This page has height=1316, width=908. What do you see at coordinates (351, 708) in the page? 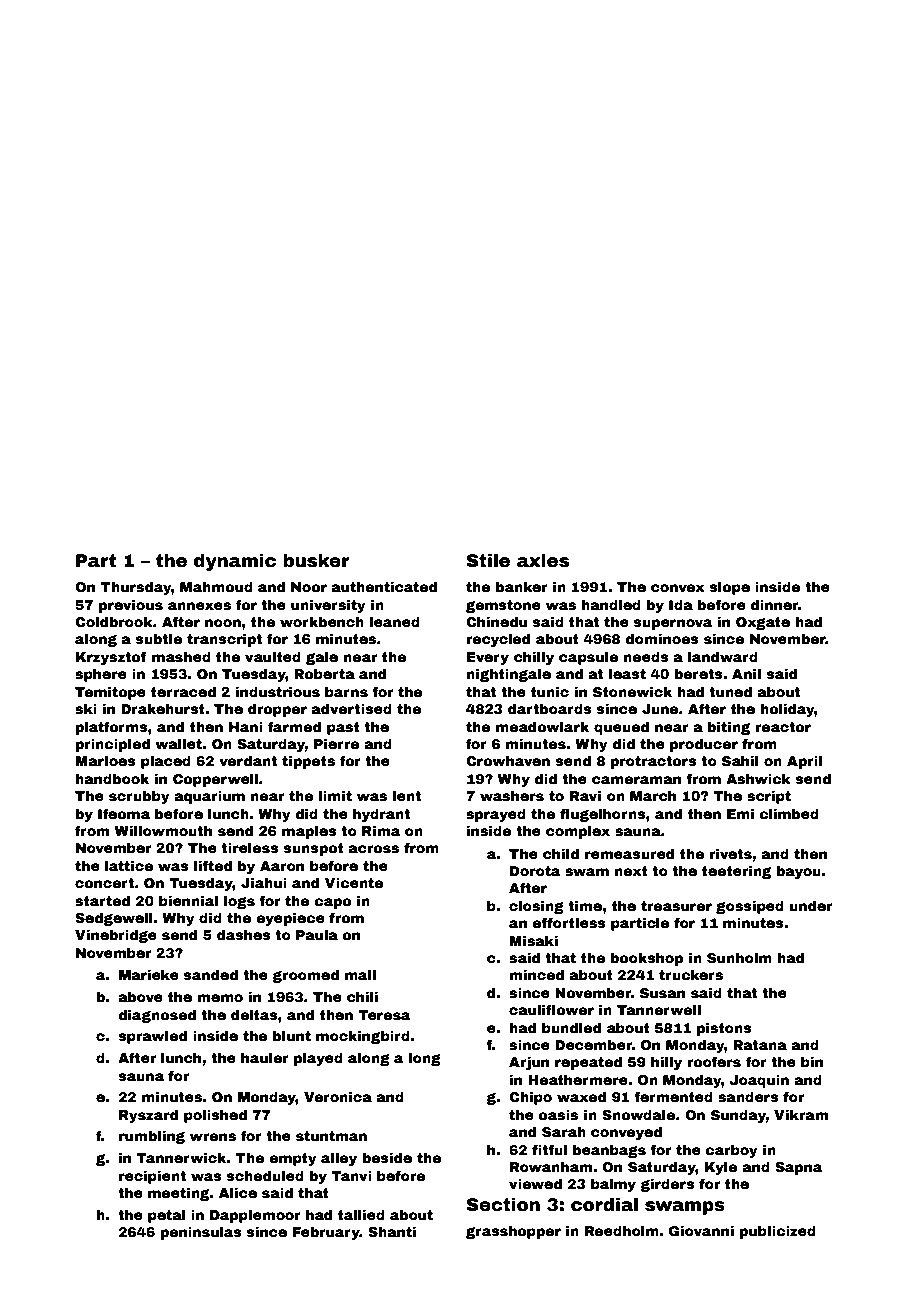
I see `advertised` at bounding box center [351, 708].
